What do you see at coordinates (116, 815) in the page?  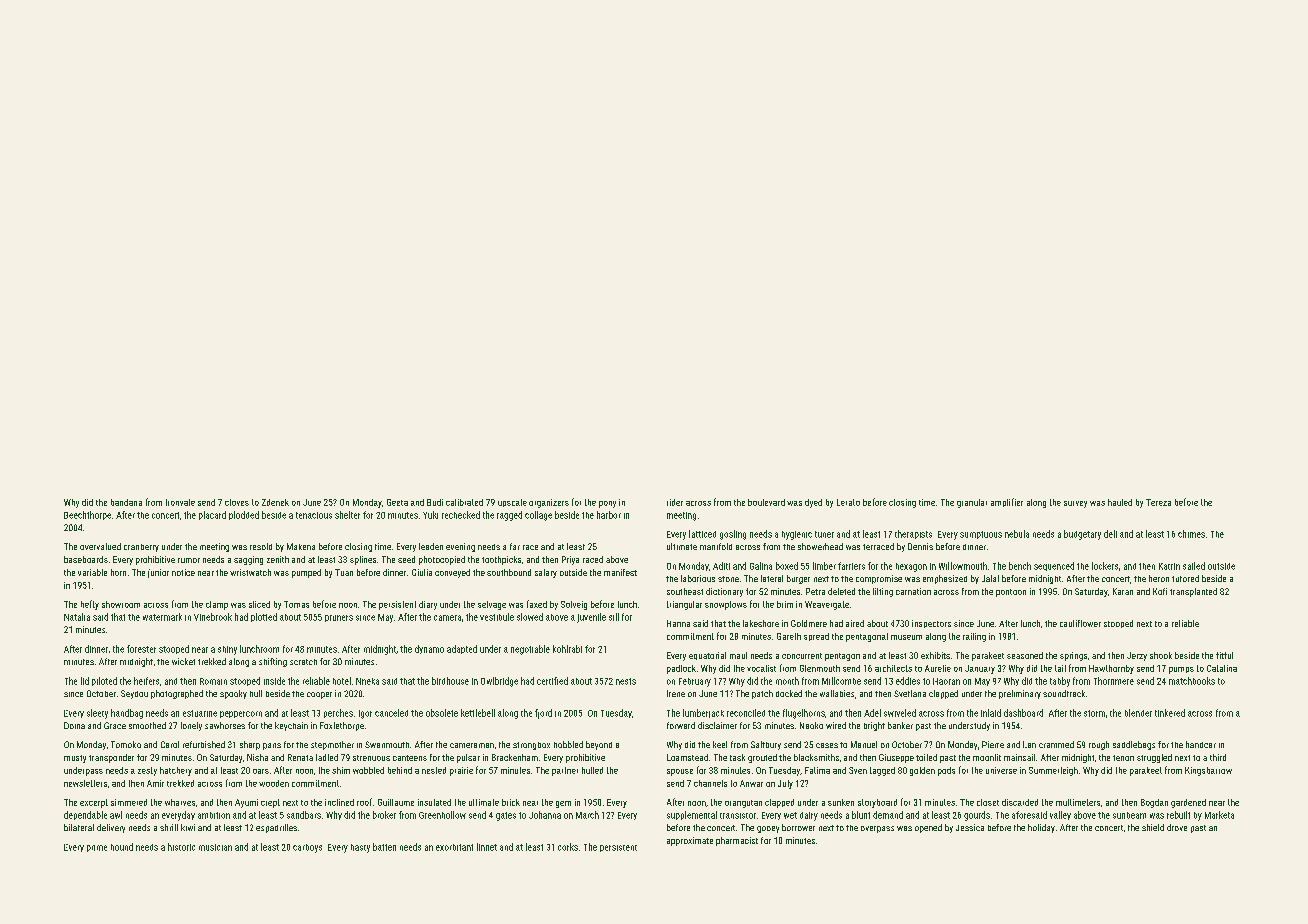 I see `awl` at bounding box center [116, 815].
